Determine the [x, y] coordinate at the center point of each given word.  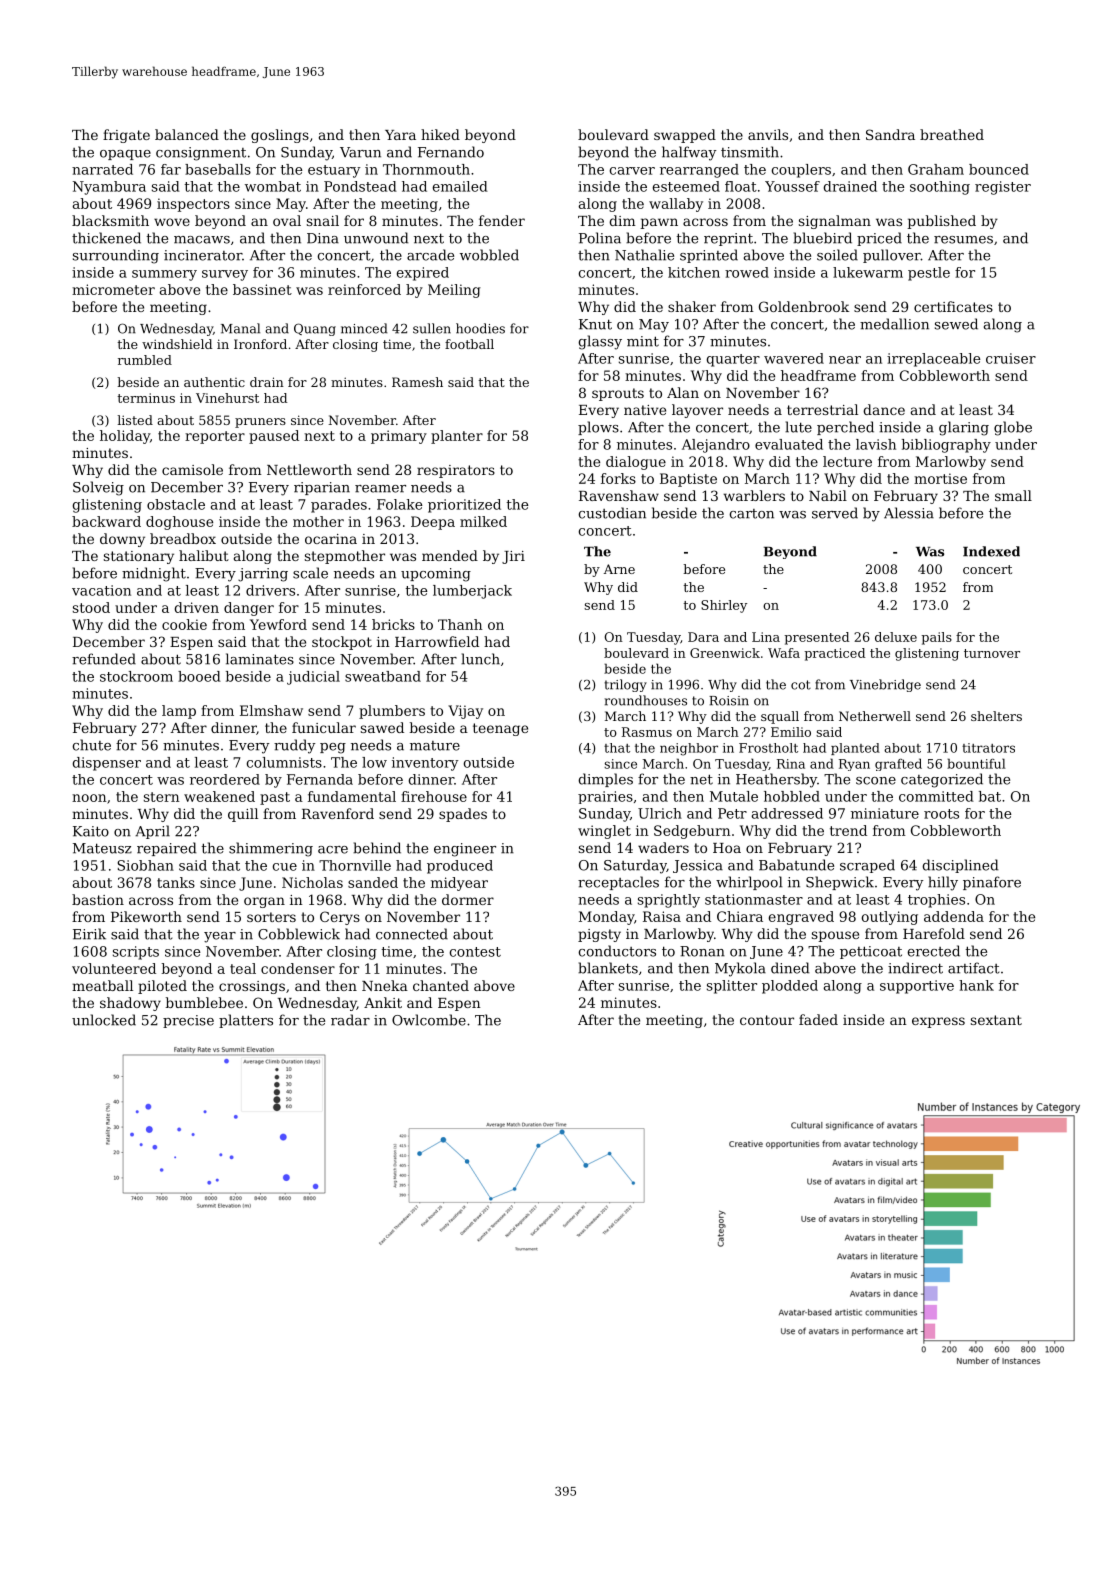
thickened [106, 238]
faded [818, 1019]
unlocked [104, 1020]
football [469, 344]
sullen [432, 328]
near [845, 360]
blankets [608, 968]
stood [91, 607]
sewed [956, 324]
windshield [177, 344]
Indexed [991, 551]
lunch [480, 659]
